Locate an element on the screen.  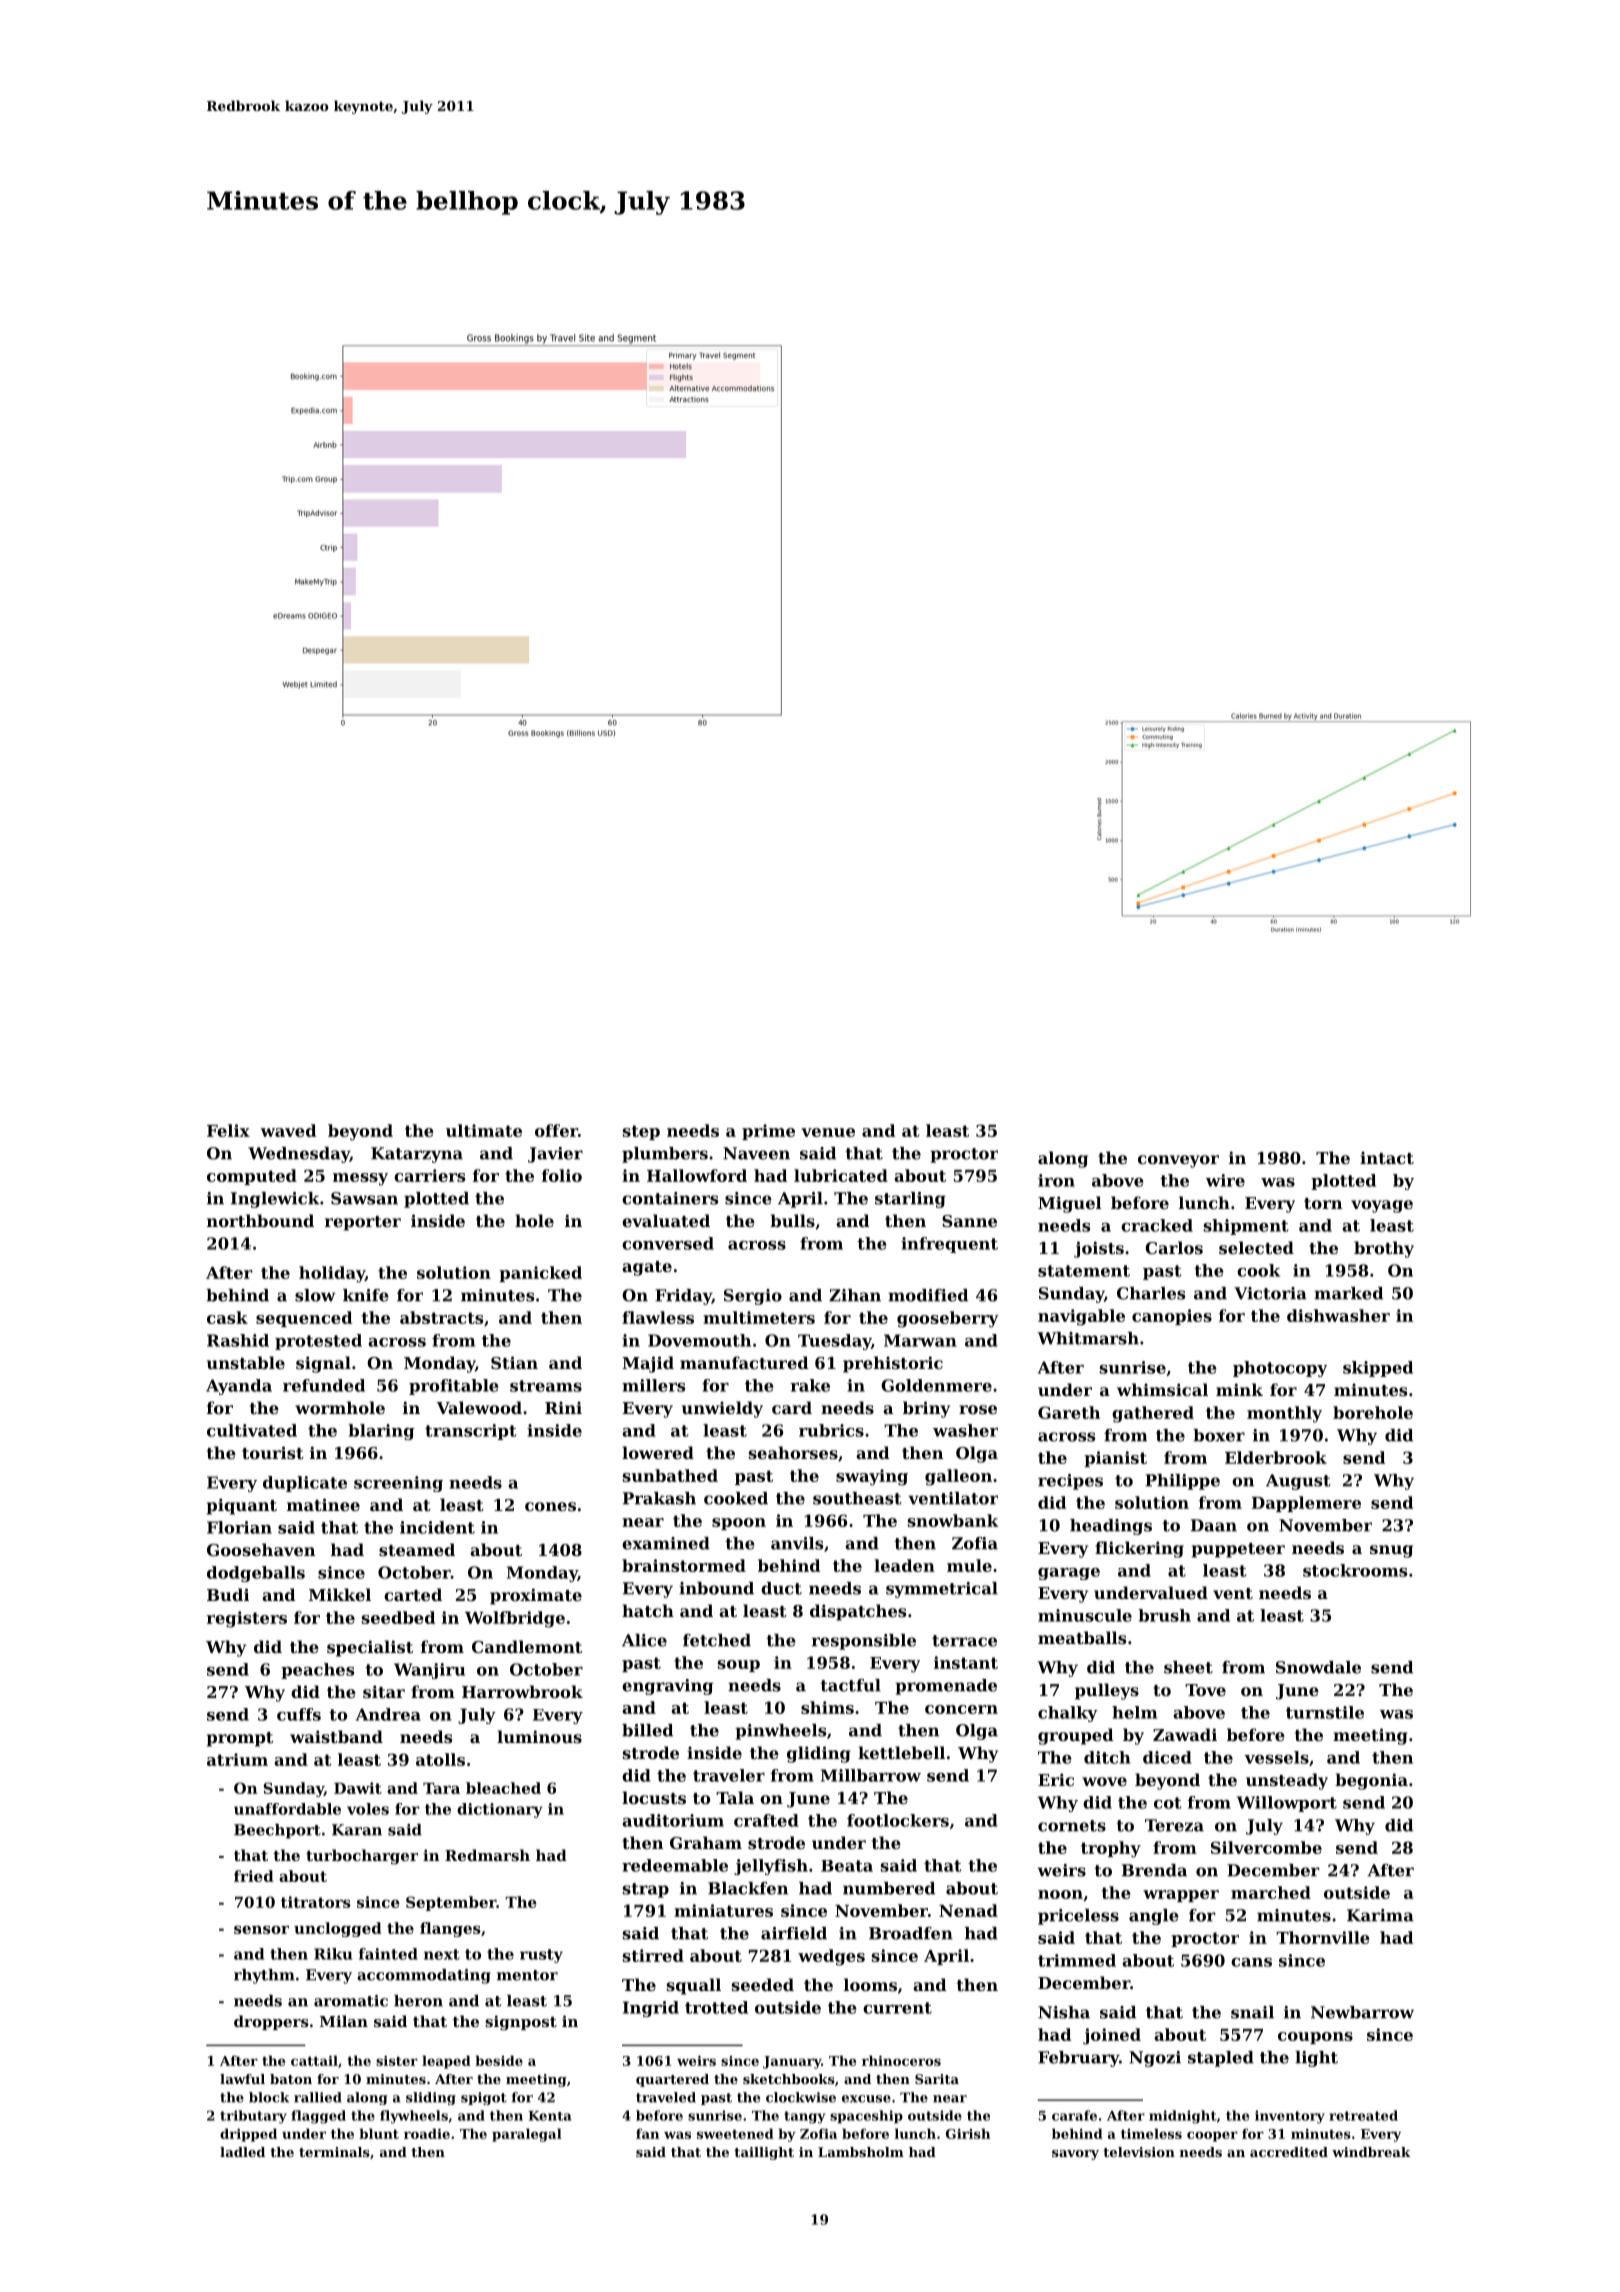
evaluated is located at coordinates (666, 1220).
